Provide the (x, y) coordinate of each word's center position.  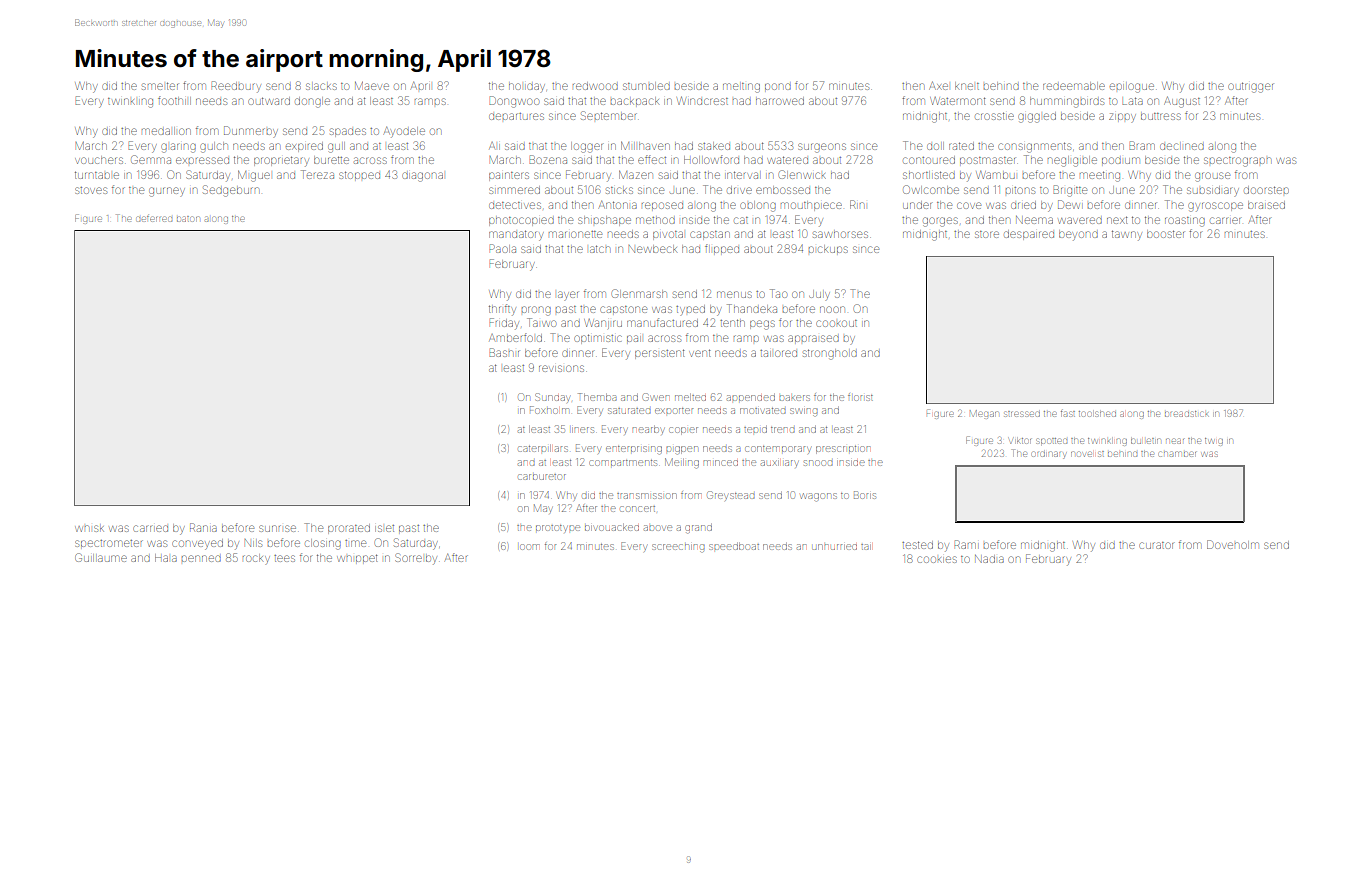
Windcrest (702, 100)
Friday (504, 324)
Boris (865, 495)
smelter (160, 86)
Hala (166, 558)
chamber (1177, 454)
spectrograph (1237, 162)
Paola (502, 248)
